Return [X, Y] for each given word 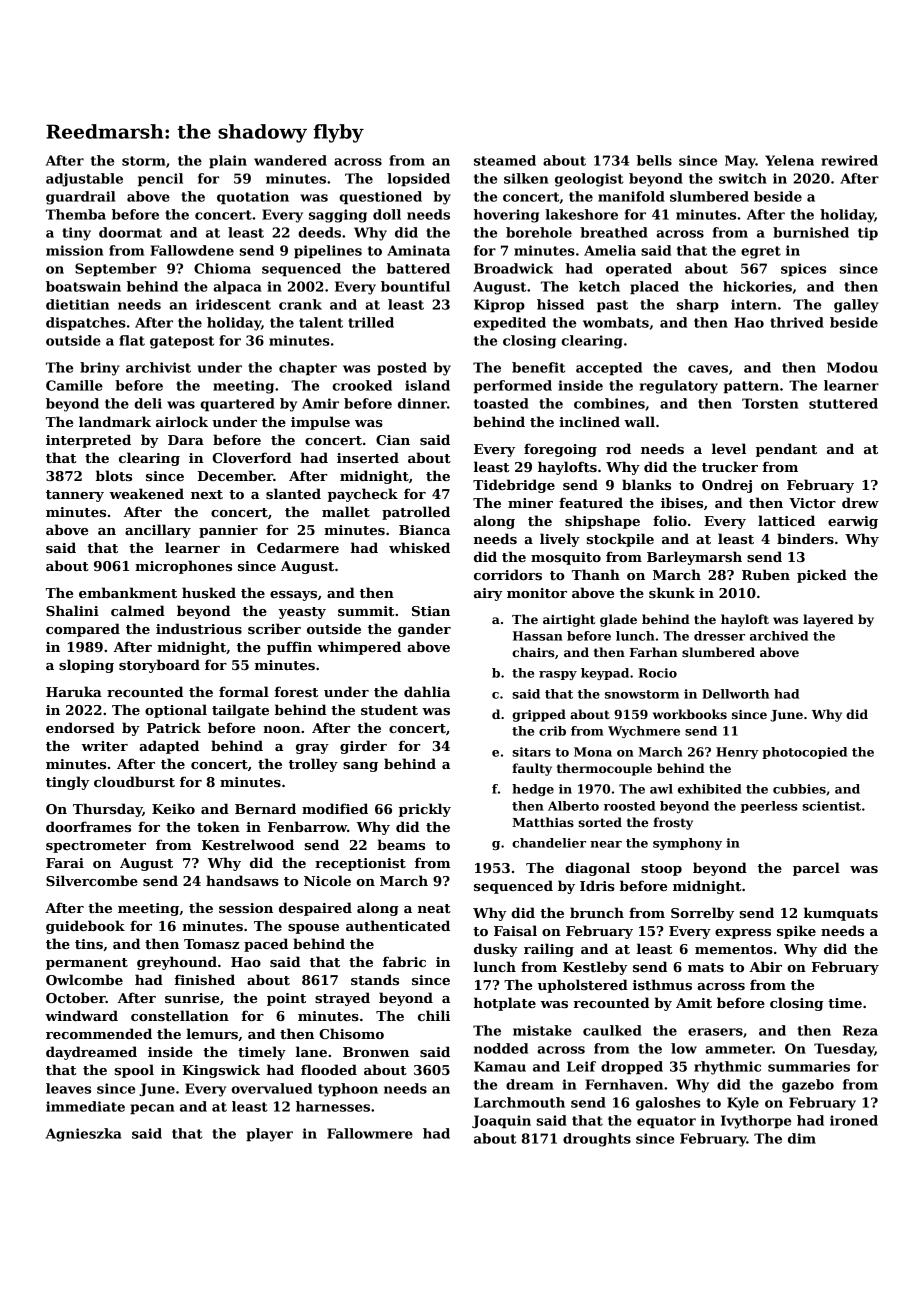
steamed [505, 160]
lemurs [212, 1033]
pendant [786, 450]
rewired [849, 160]
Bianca [424, 530]
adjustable [84, 180]
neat [434, 908]
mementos [734, 949]
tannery [75, 496]
